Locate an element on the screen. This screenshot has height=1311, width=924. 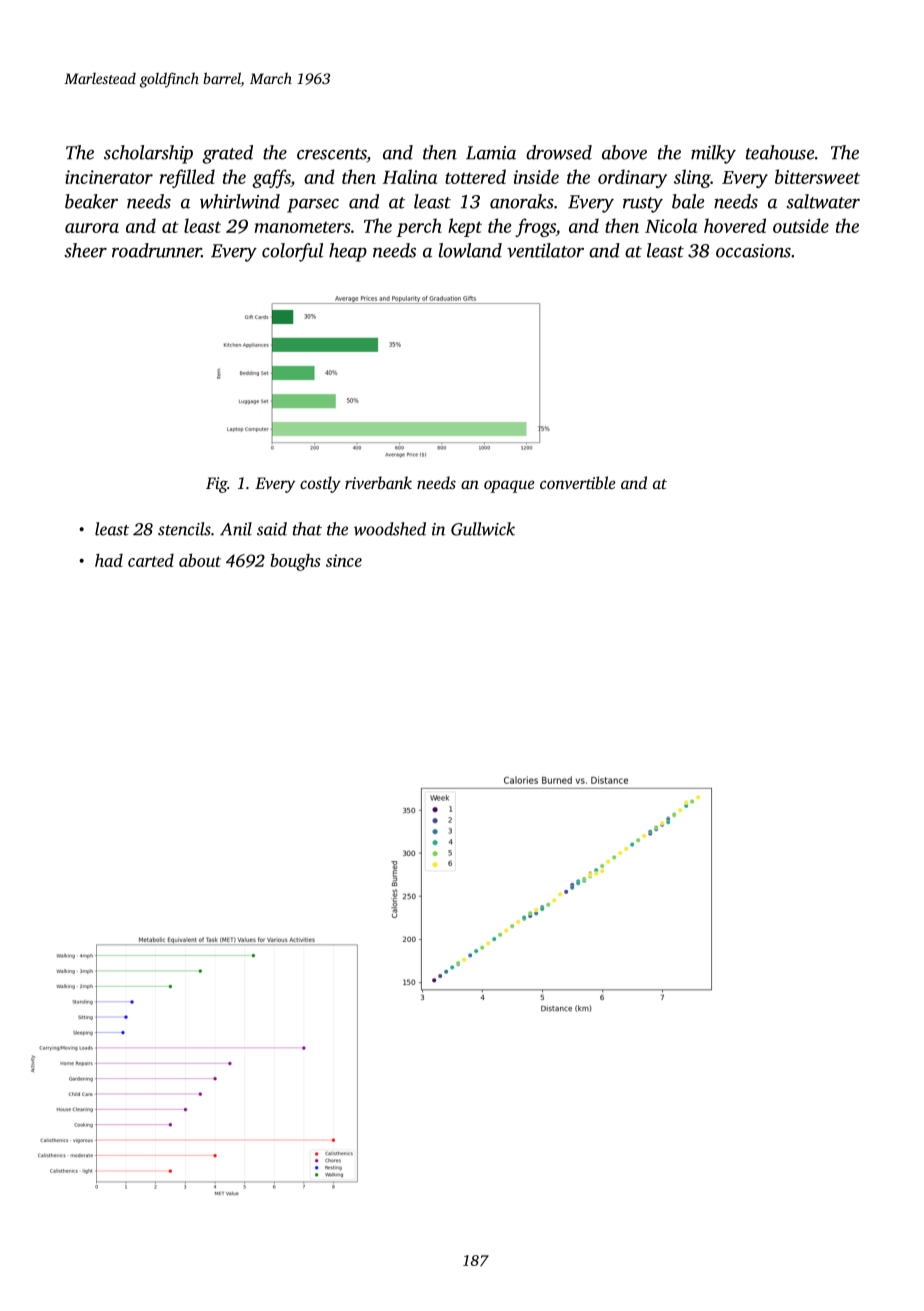
ventilator is located at coordinates (545, 250).
